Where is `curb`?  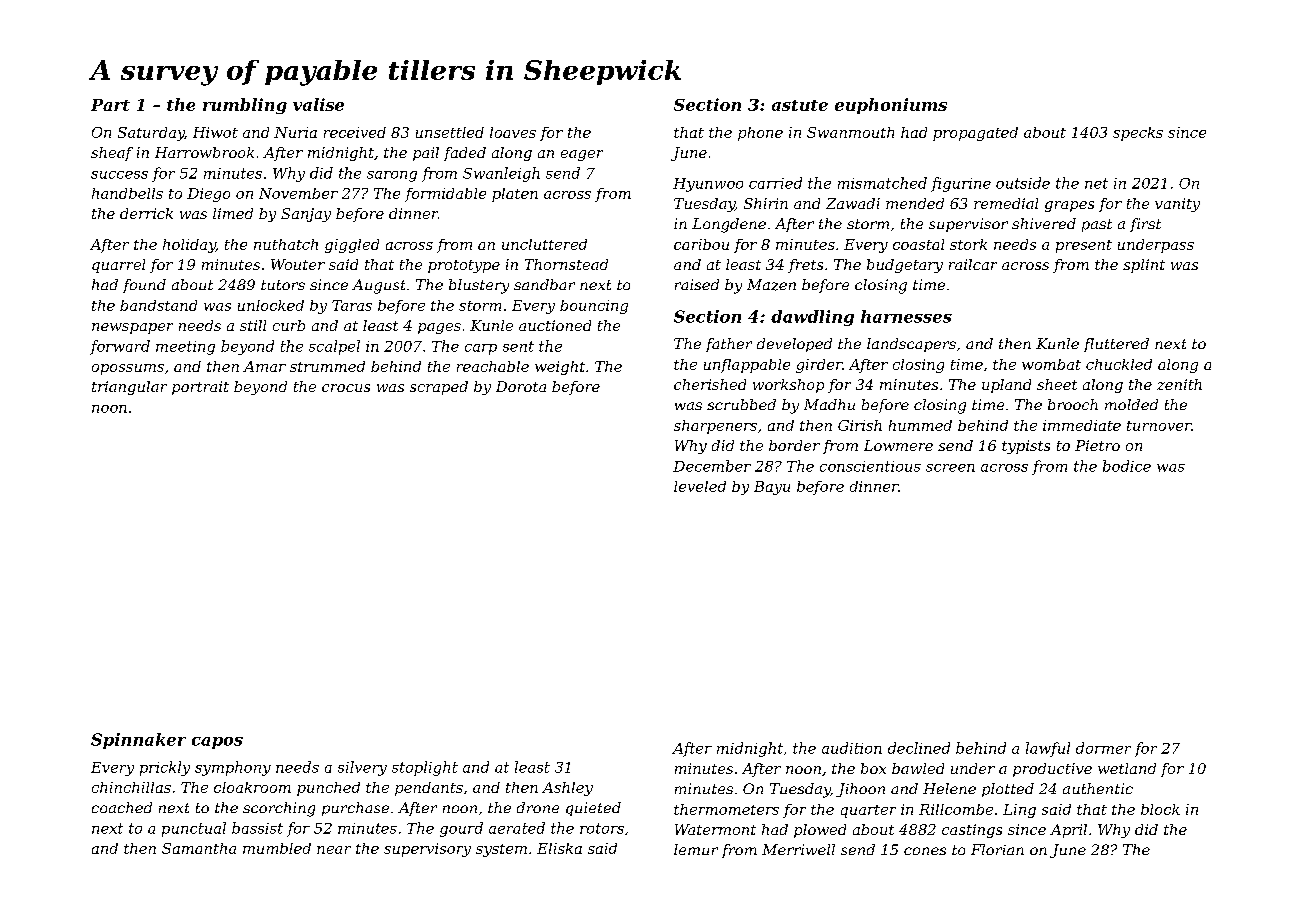
curb is located at coordinates (289, 325).
